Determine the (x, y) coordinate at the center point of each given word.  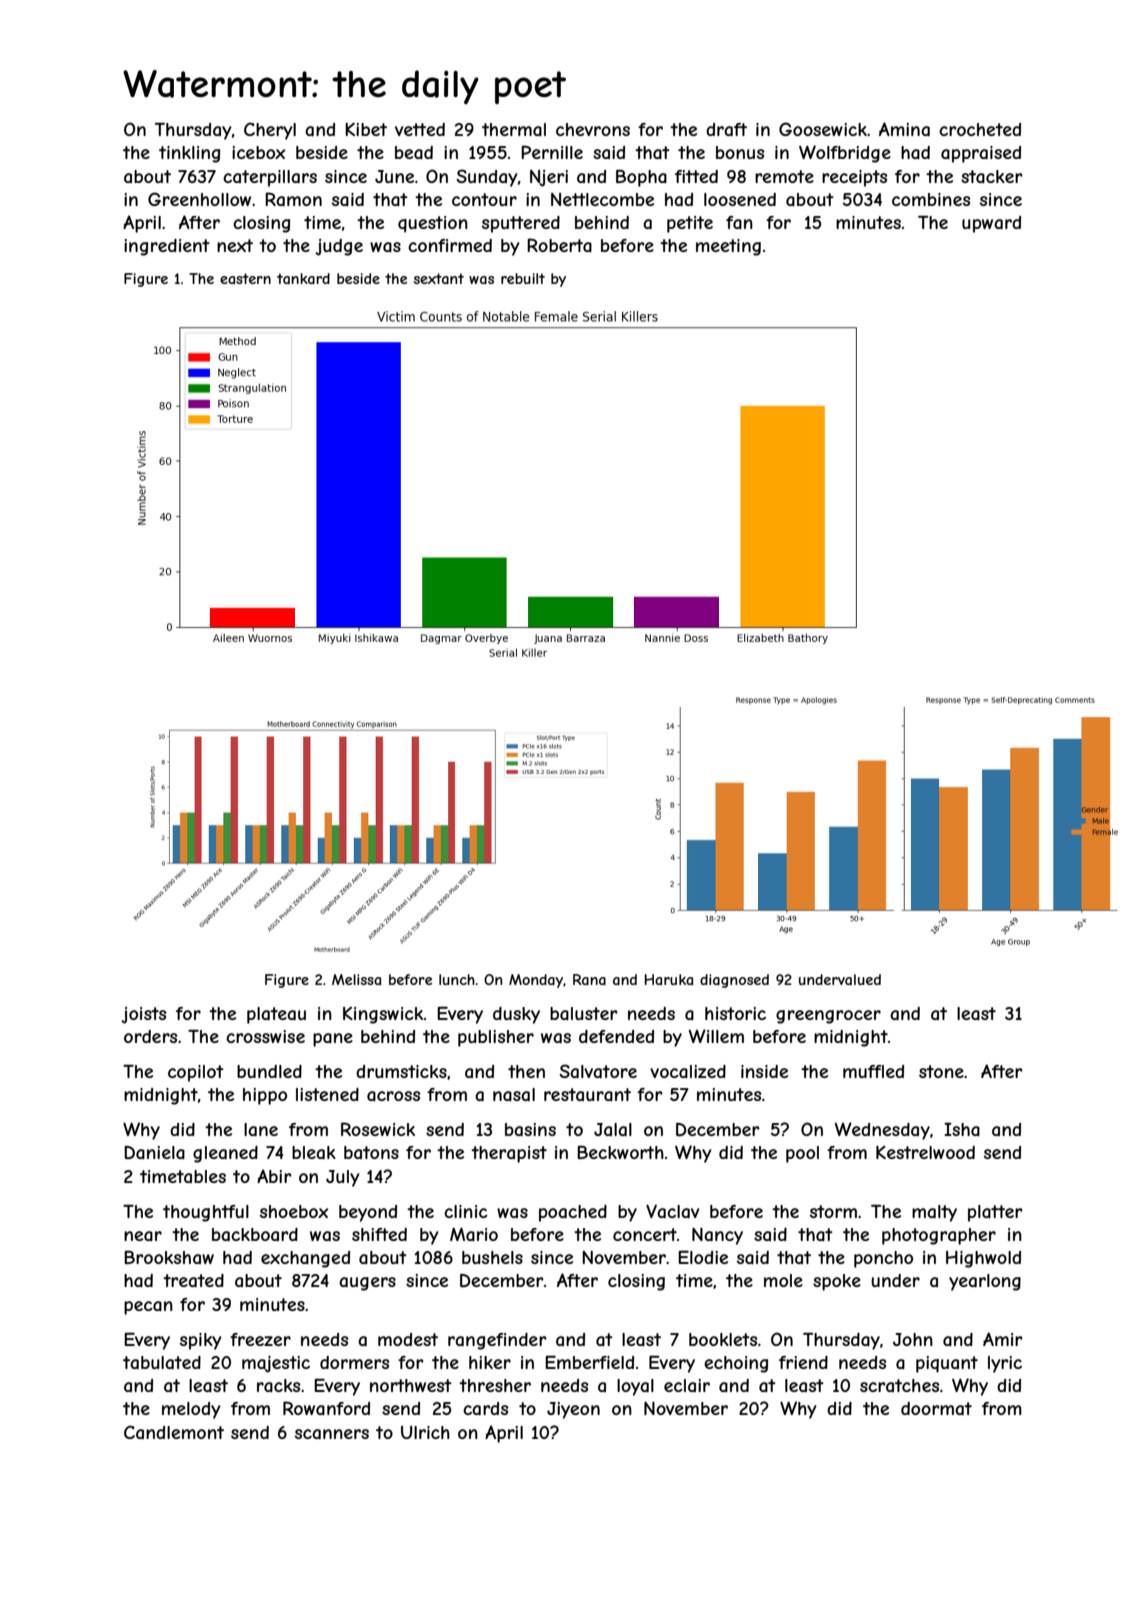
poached (573, 1213)
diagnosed (734, 981)
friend (803, 1362)
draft (726, 129)
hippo (265, 1096)
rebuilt (523, 278)
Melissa (356, 979)
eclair (687, 1385)
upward (991, 224)
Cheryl (270, 131)
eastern (245, 278)
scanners (332, 1434)
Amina (904, 129)
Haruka (669, 979)
